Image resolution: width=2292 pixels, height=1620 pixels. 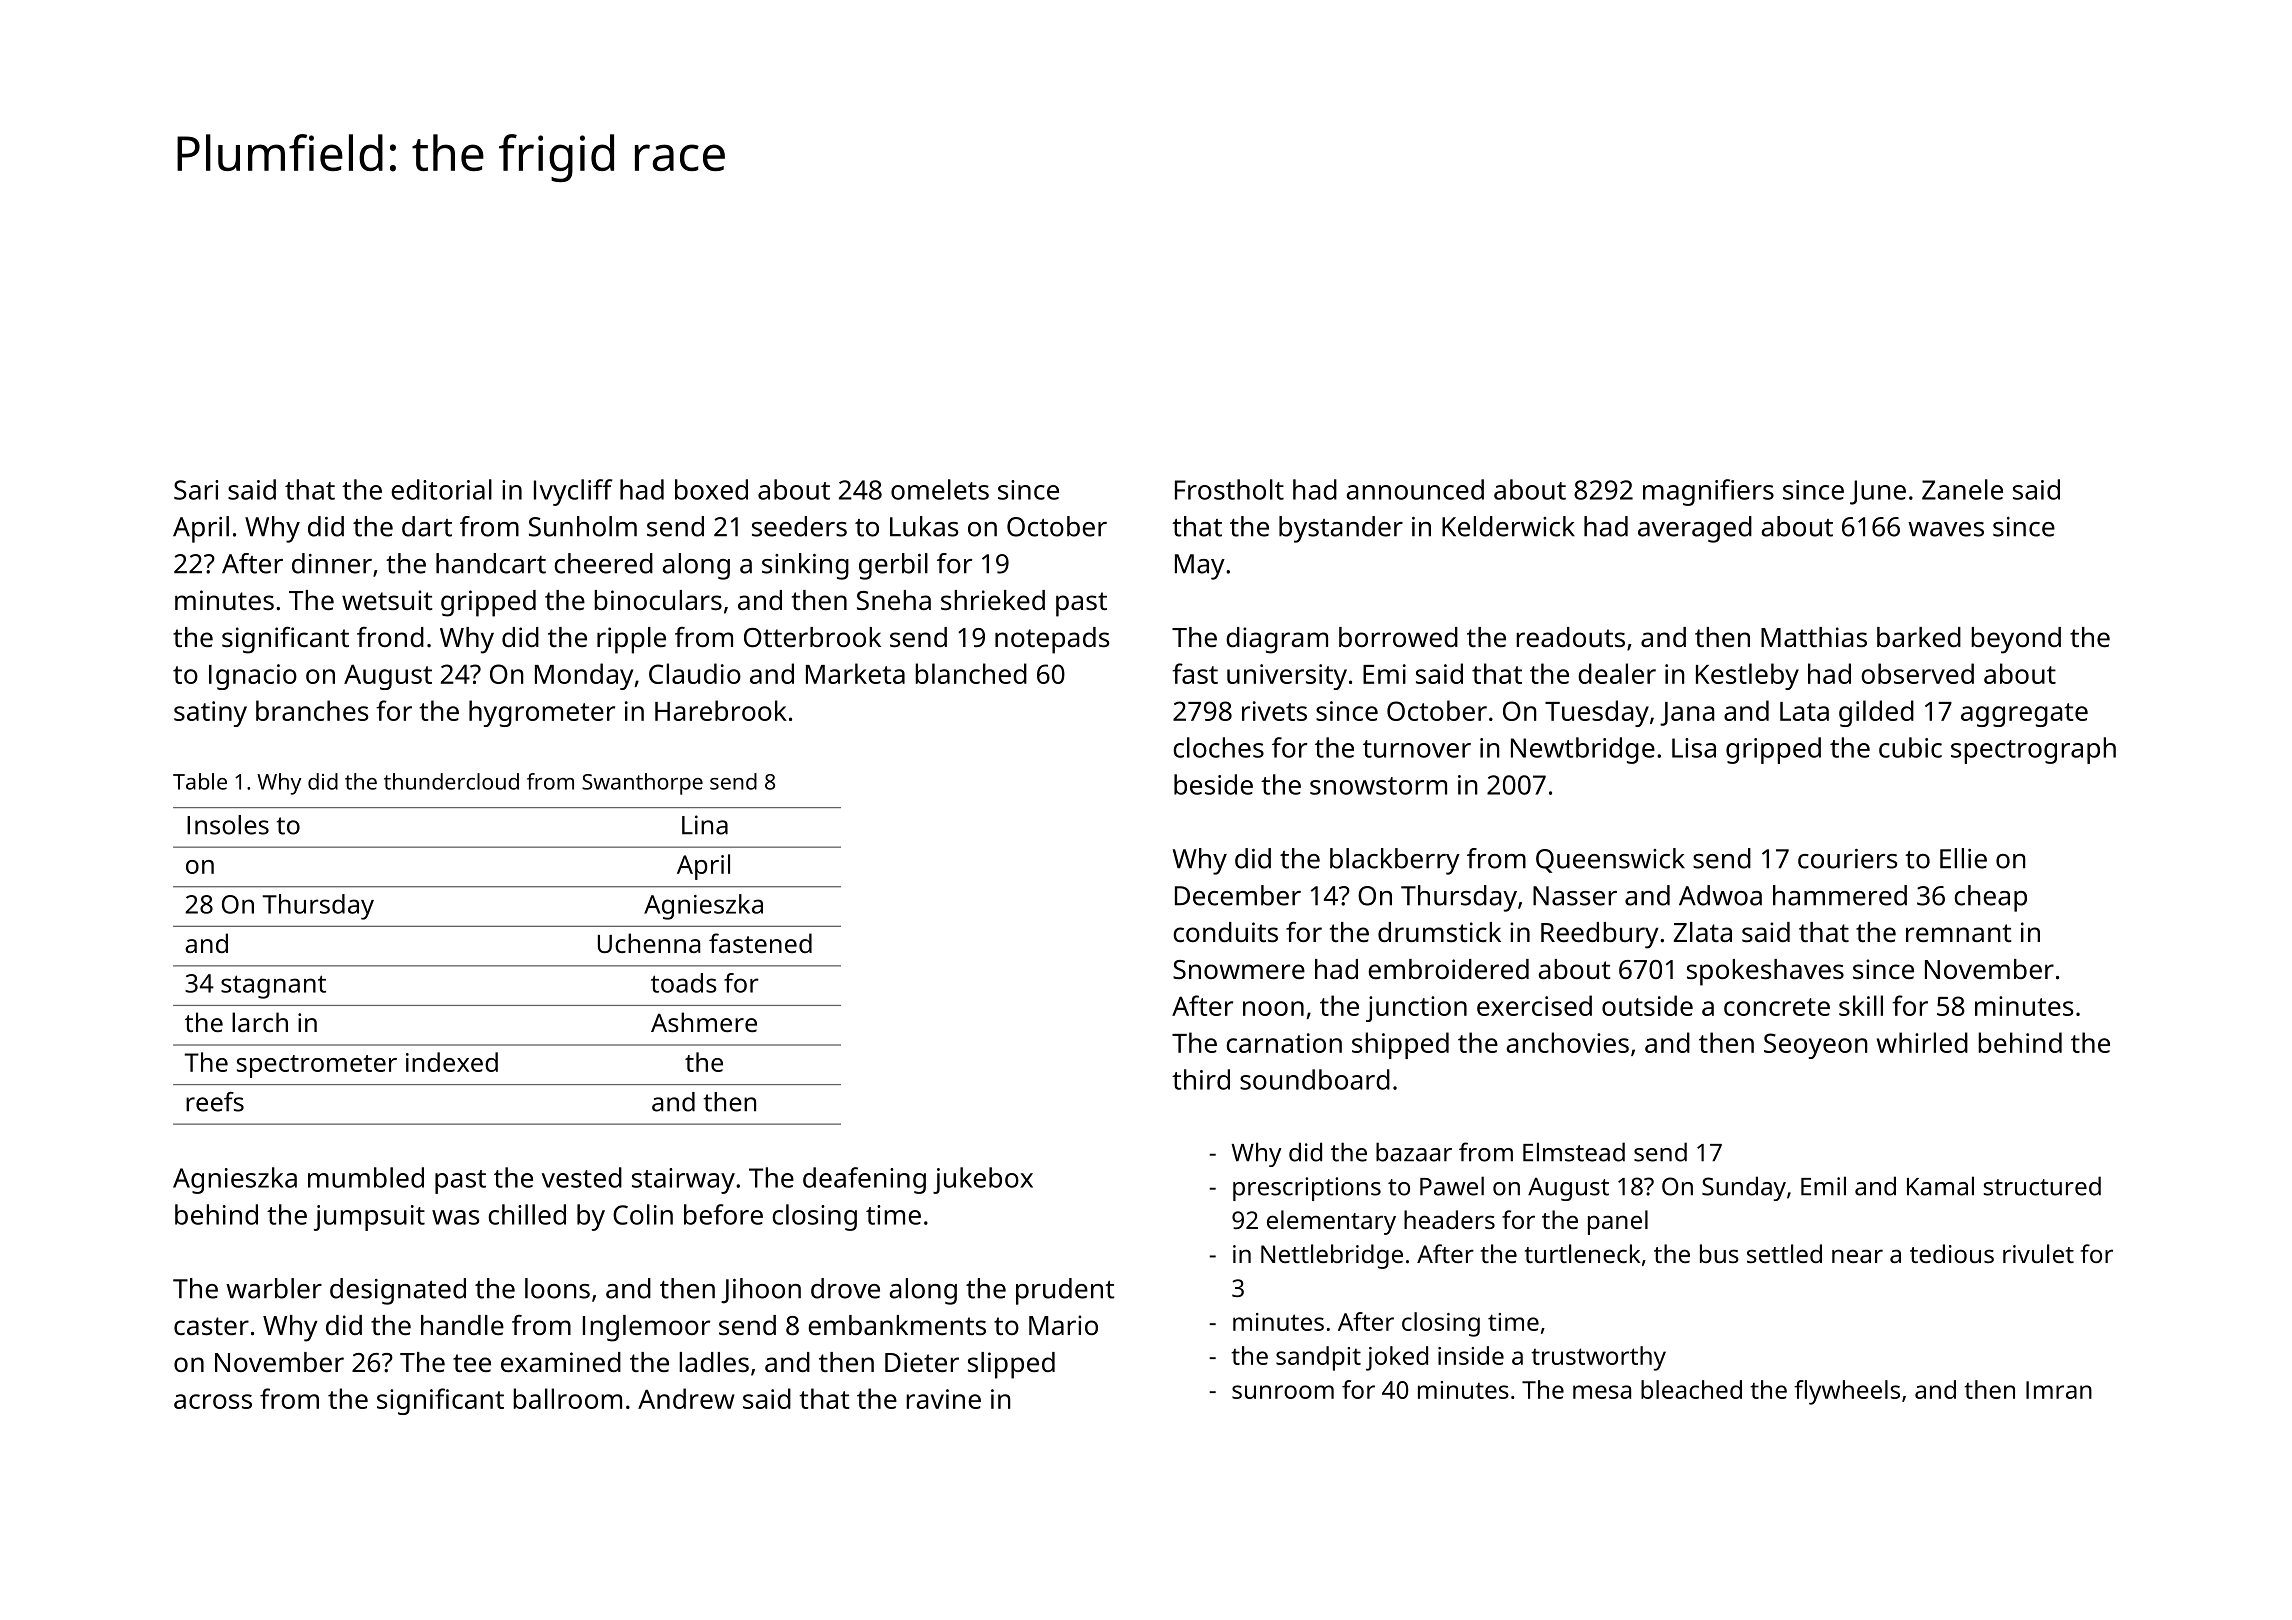 What do you see at coordinates (427, 526) in the screenshot?
I see `dart` at bounding box center [427, 526].
